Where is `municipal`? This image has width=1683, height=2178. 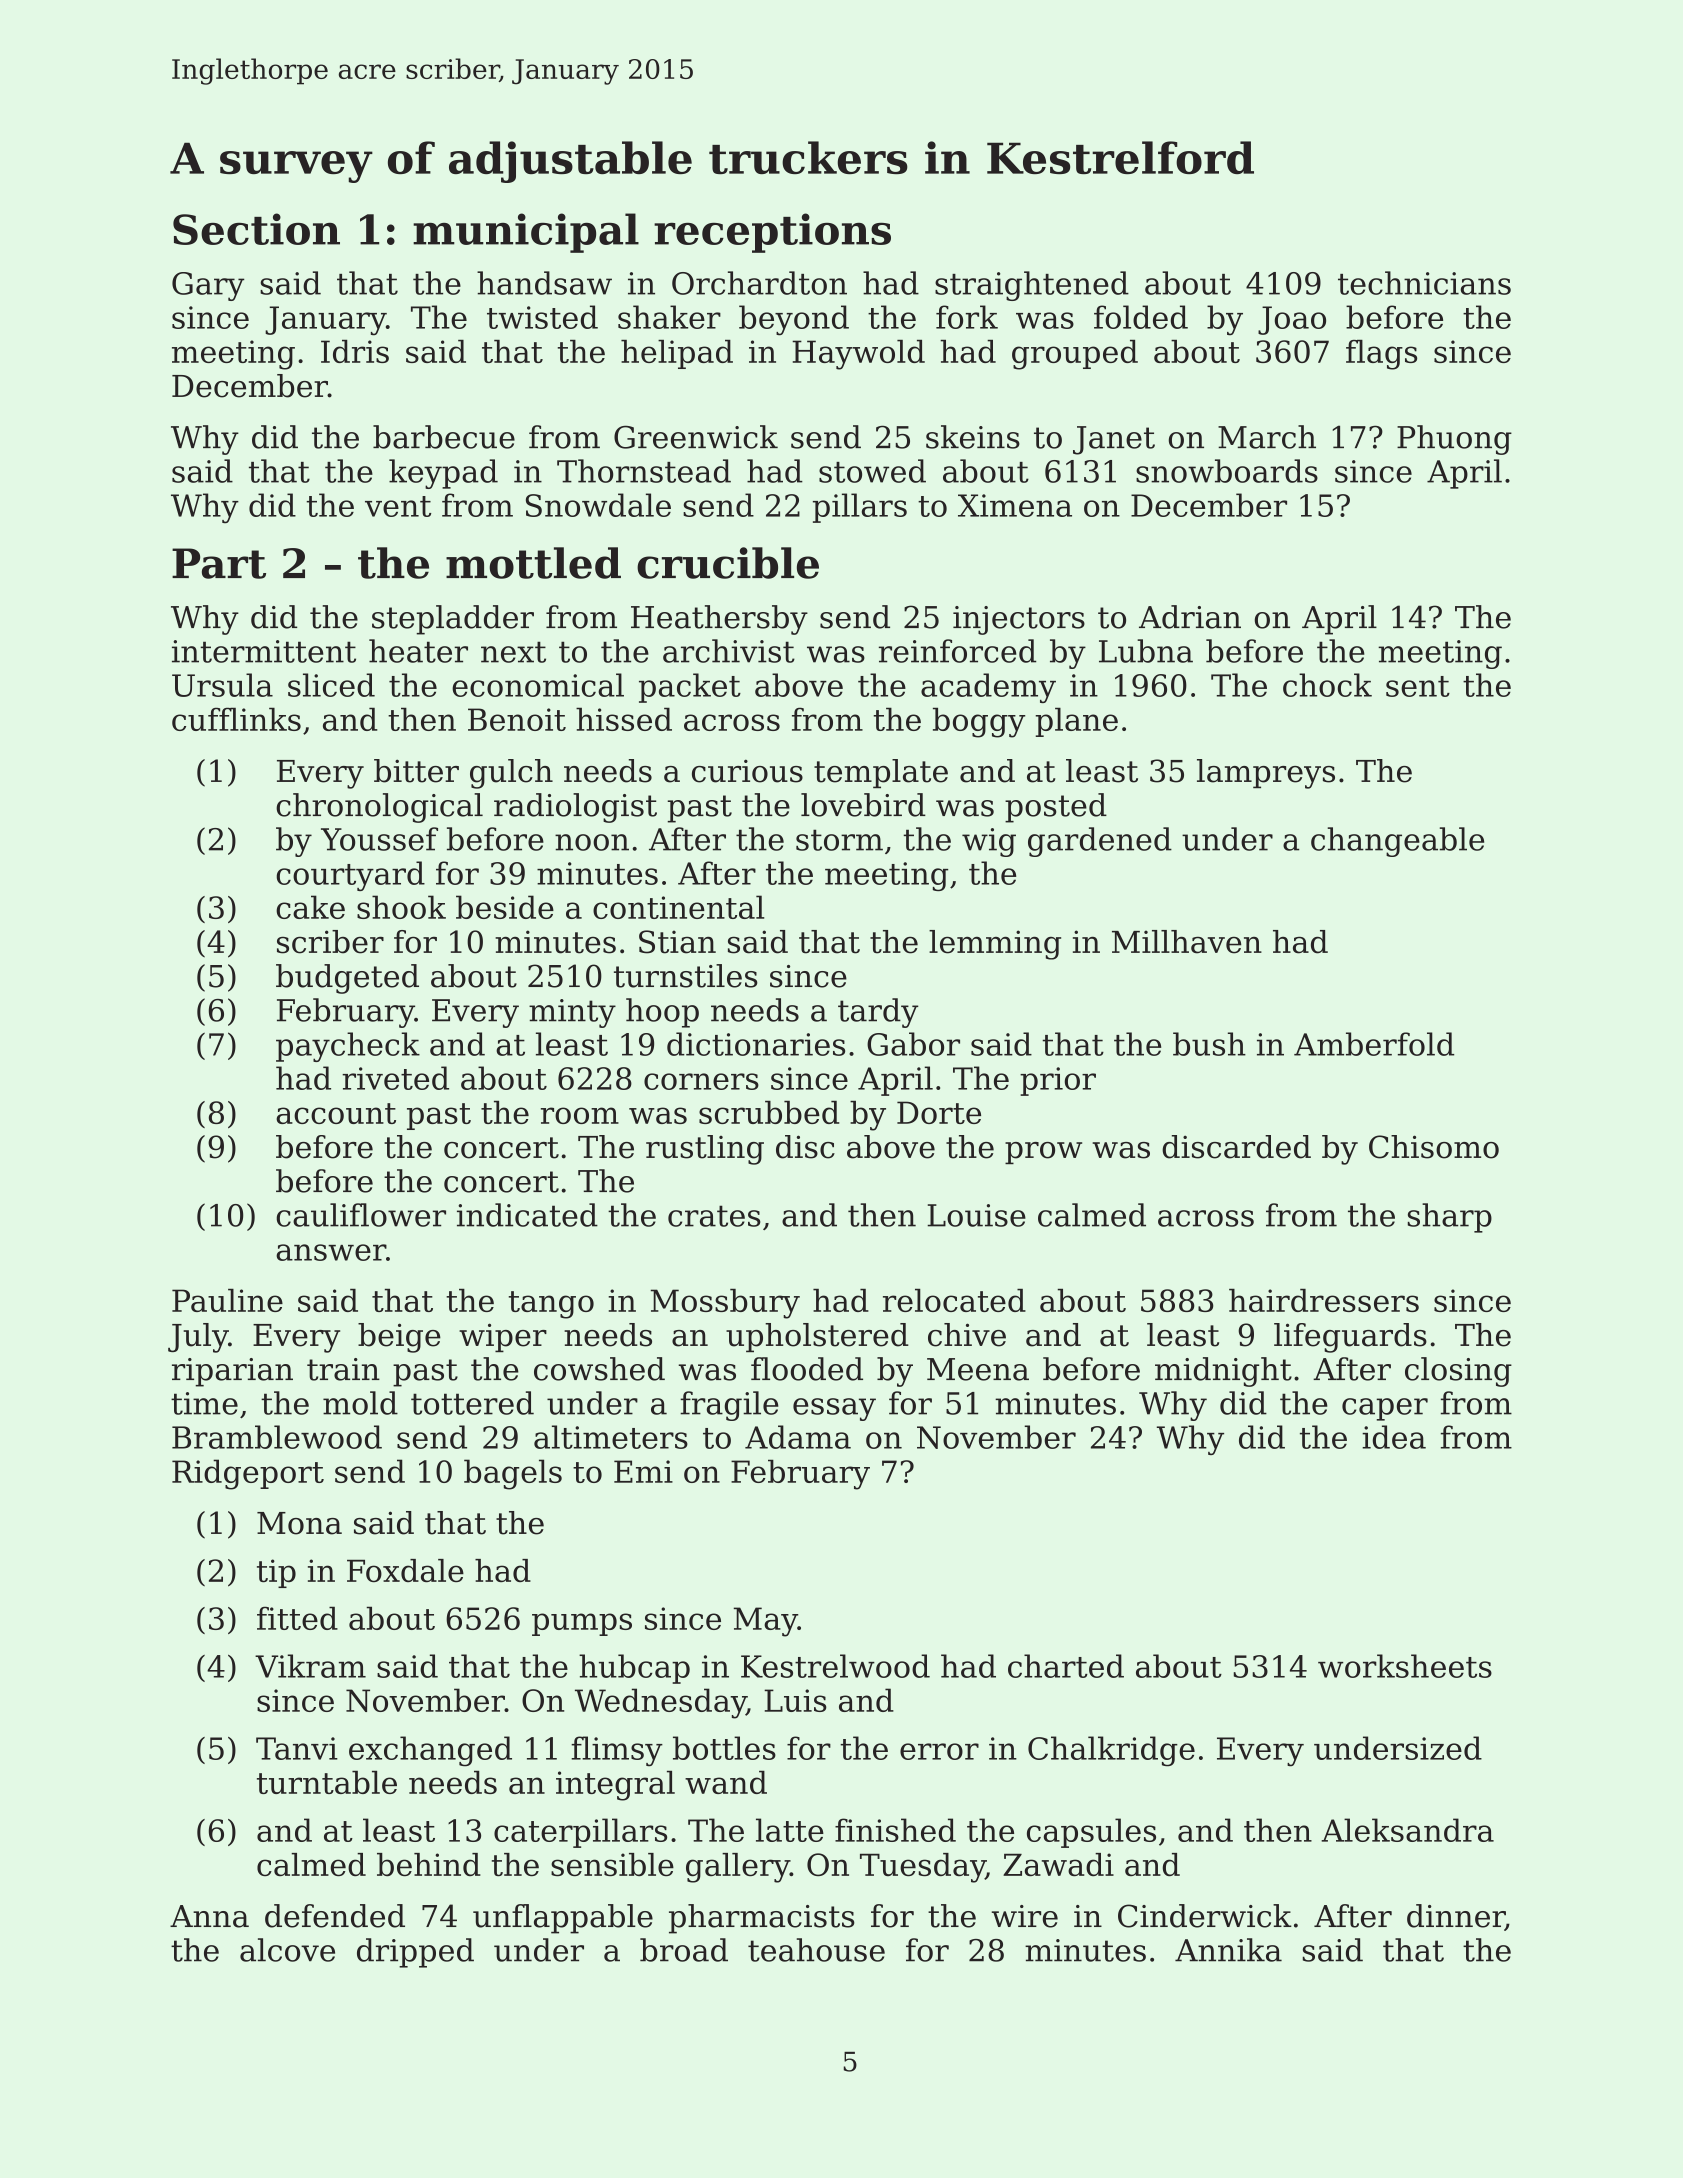 municipal is located at coordinates (526, 233).
